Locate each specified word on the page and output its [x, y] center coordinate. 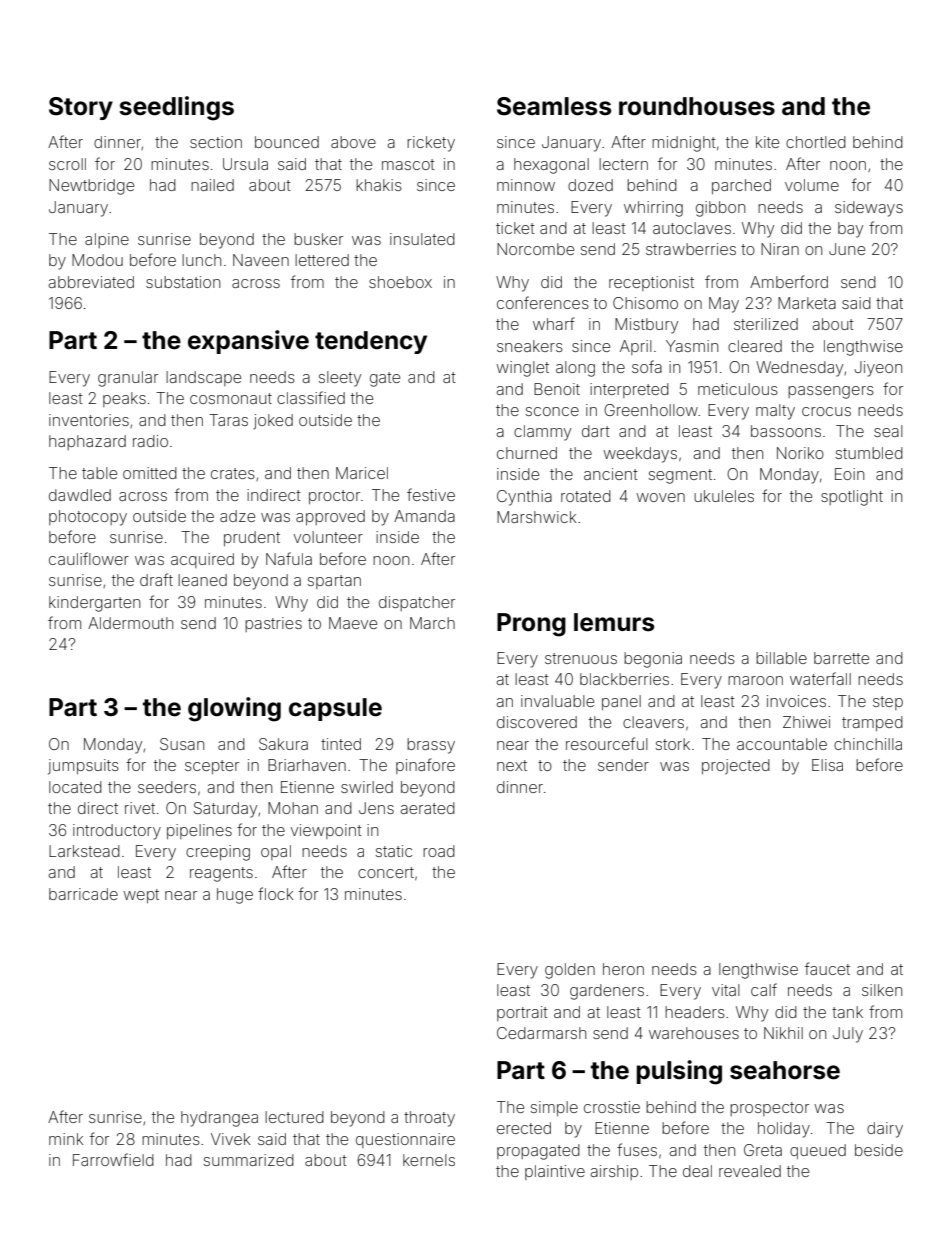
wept [141, 896]
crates [233, 473]
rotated [586, 496]
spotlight [852, 498]
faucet [827, 968]
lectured [294, 1117]
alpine [107, 240]
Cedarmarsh [541, 1033]
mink [66, 1139]
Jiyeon [878, 369]
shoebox [400, 282]
